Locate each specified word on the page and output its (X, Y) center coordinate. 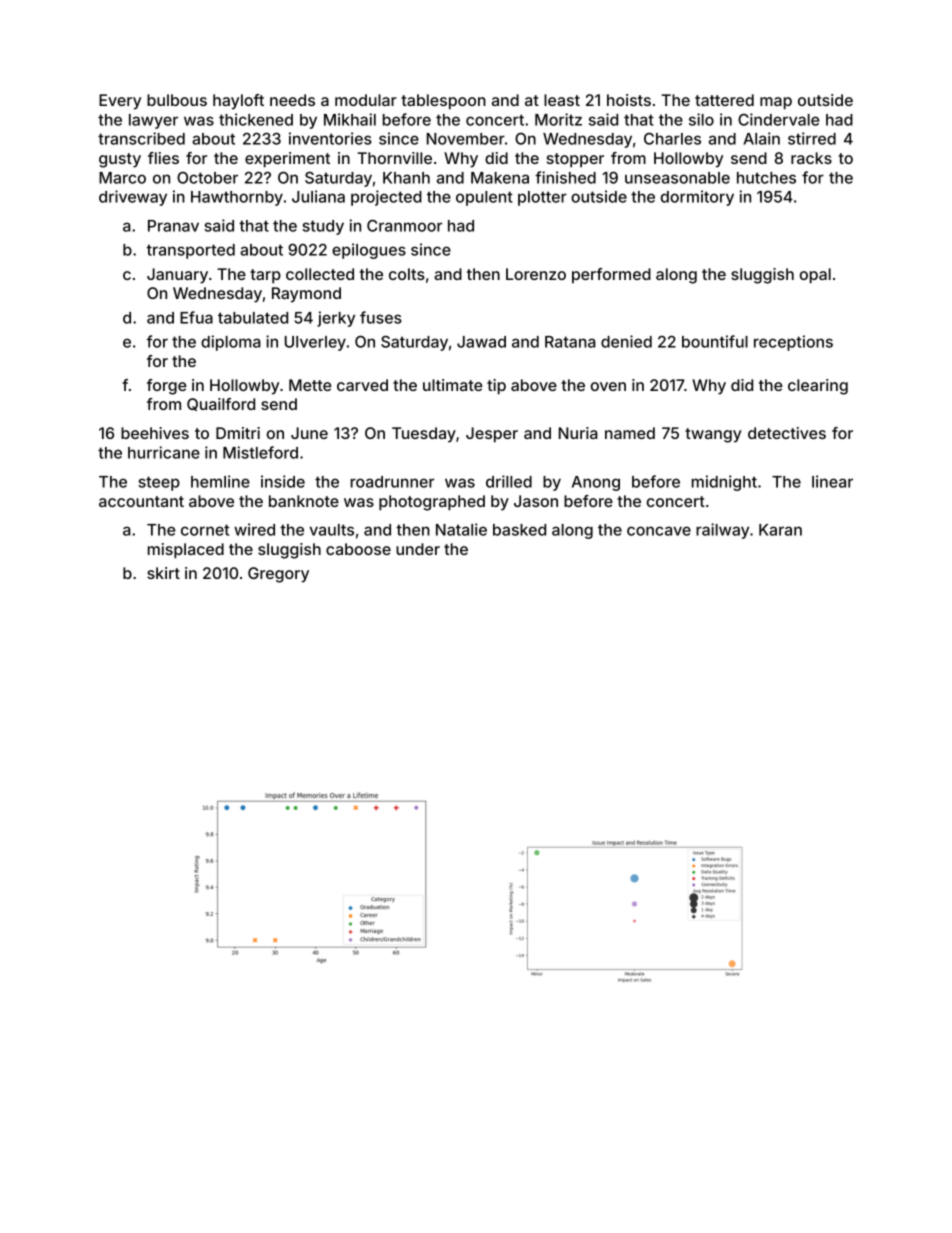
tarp (265, 276)
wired (254, 529)
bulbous (177, 100)
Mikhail (350, 119)
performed (611, 276)
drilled (509, 481)
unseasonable (677, 178)
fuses (381, 317)
